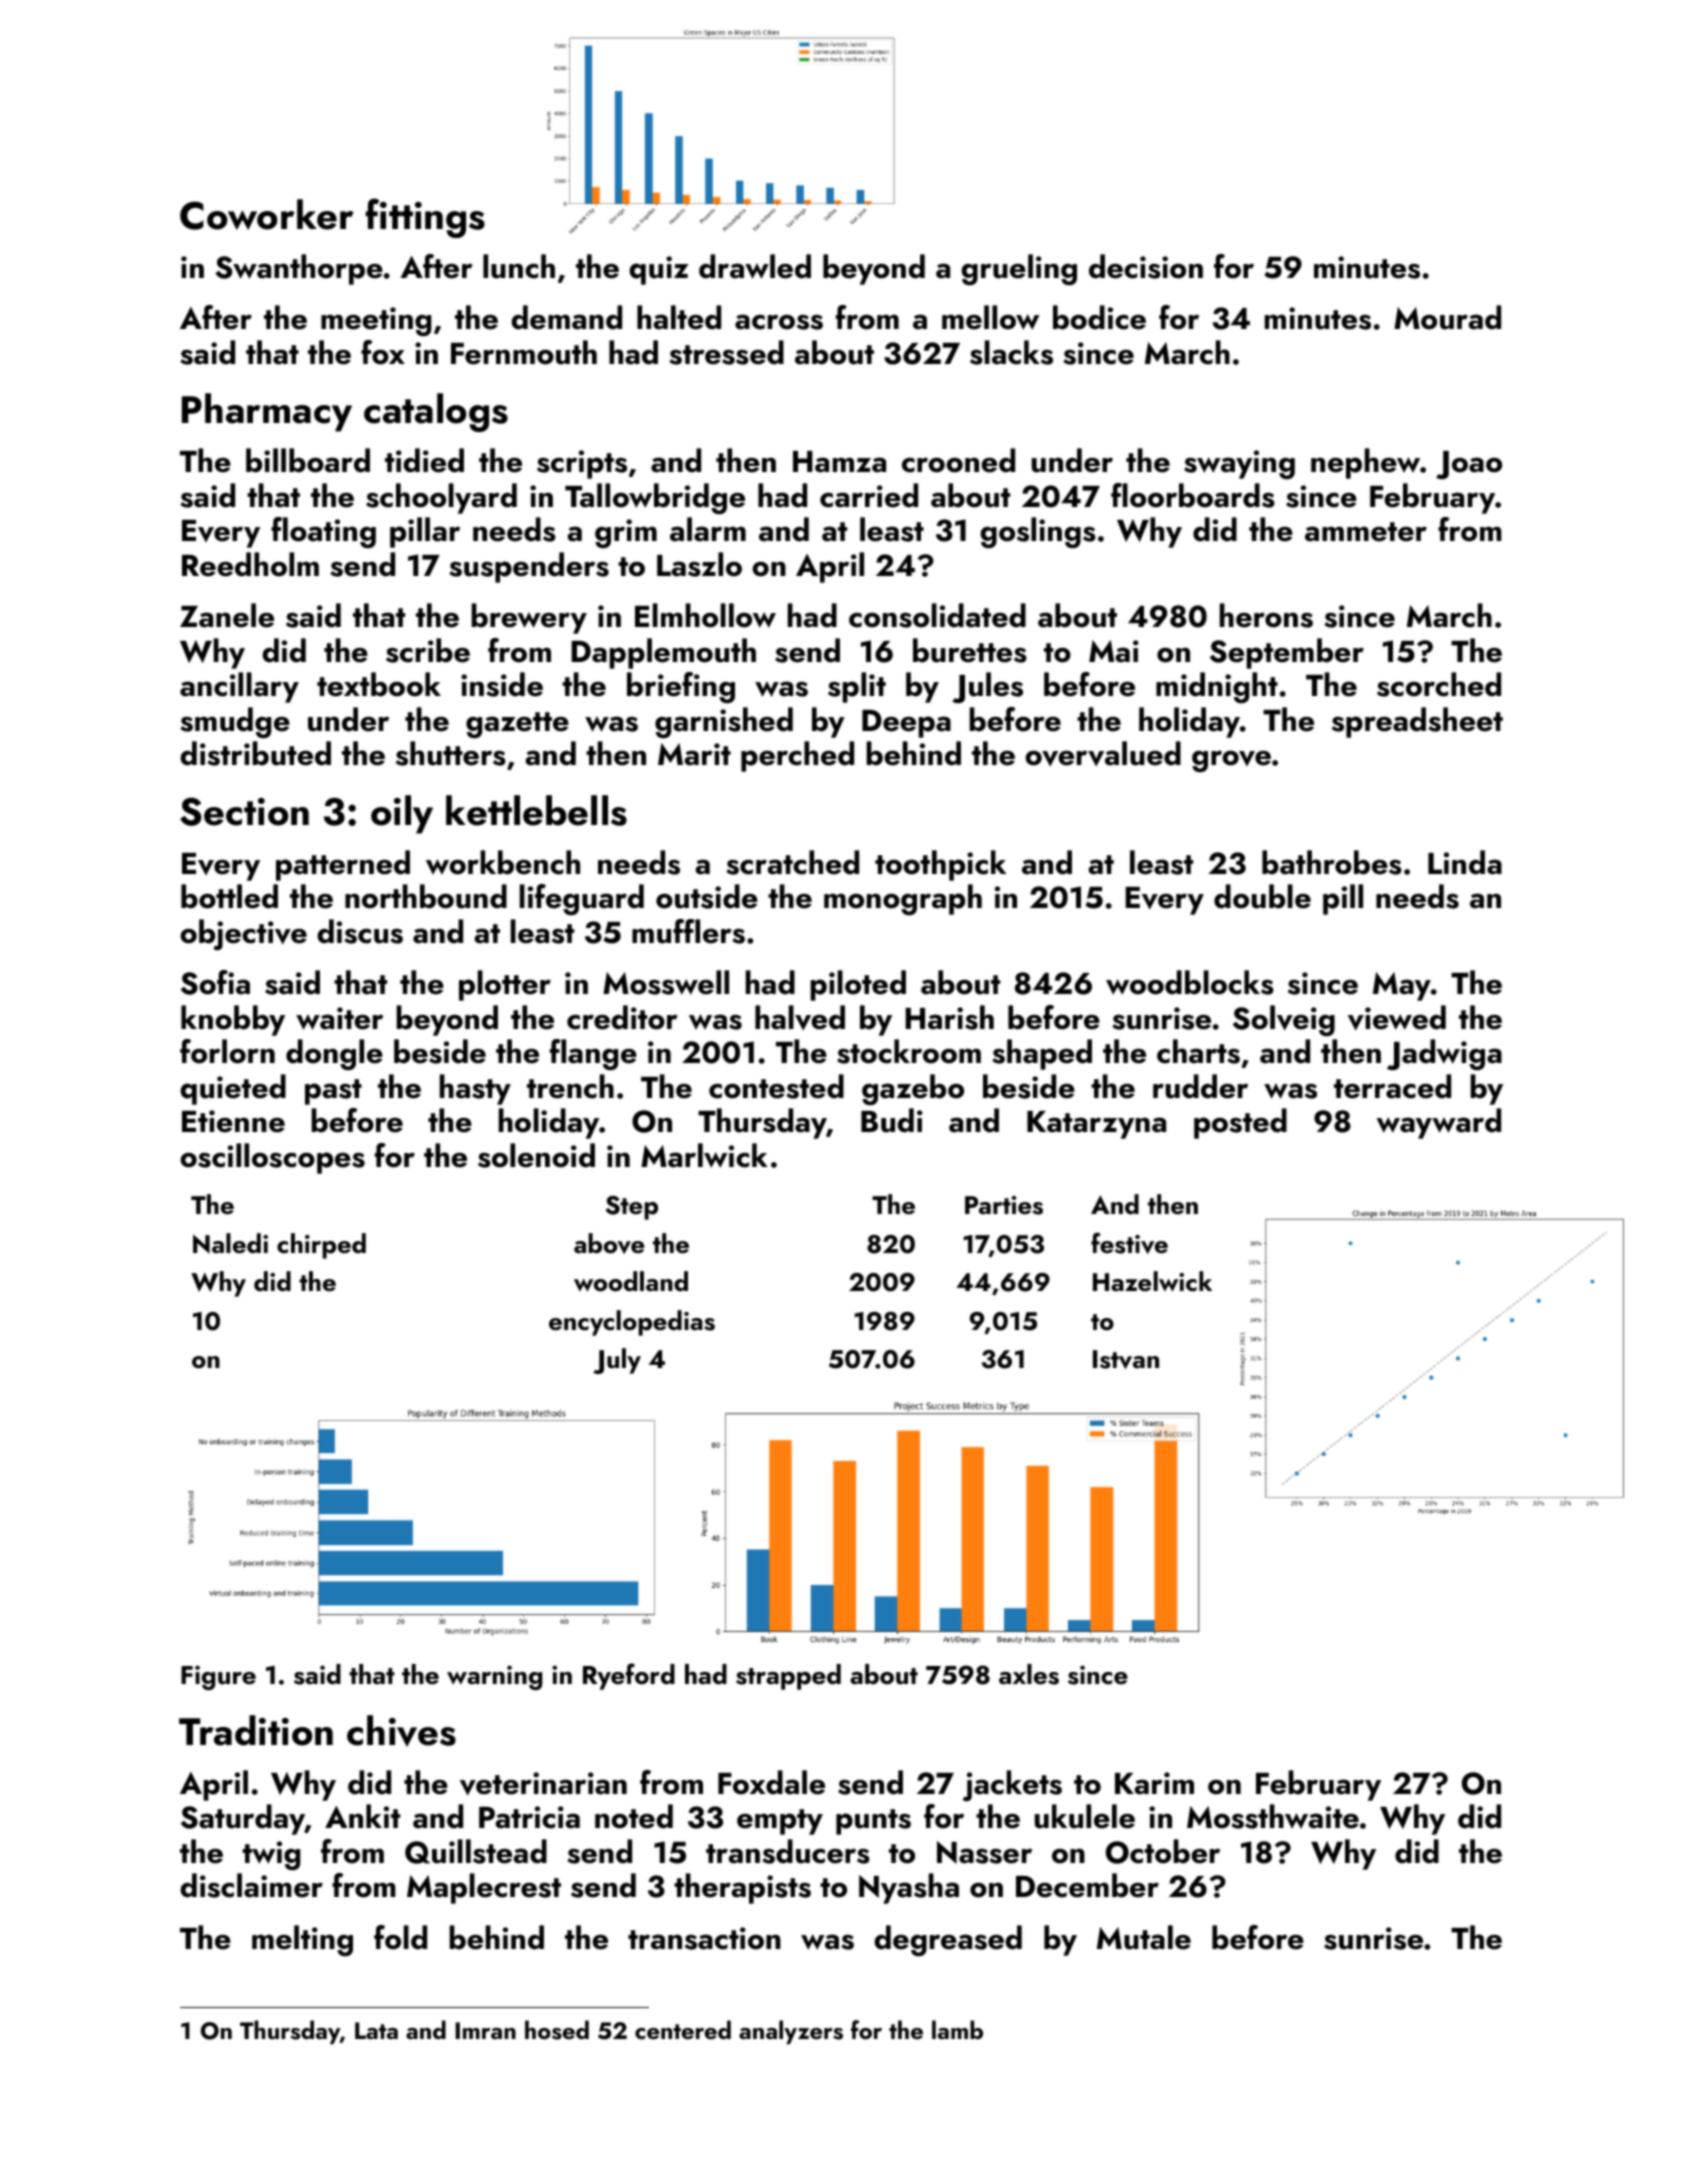 This page has width=1683, height=2178. Describe the element at coordinates (503, 862) in the page. I see `workbench` at that location.
